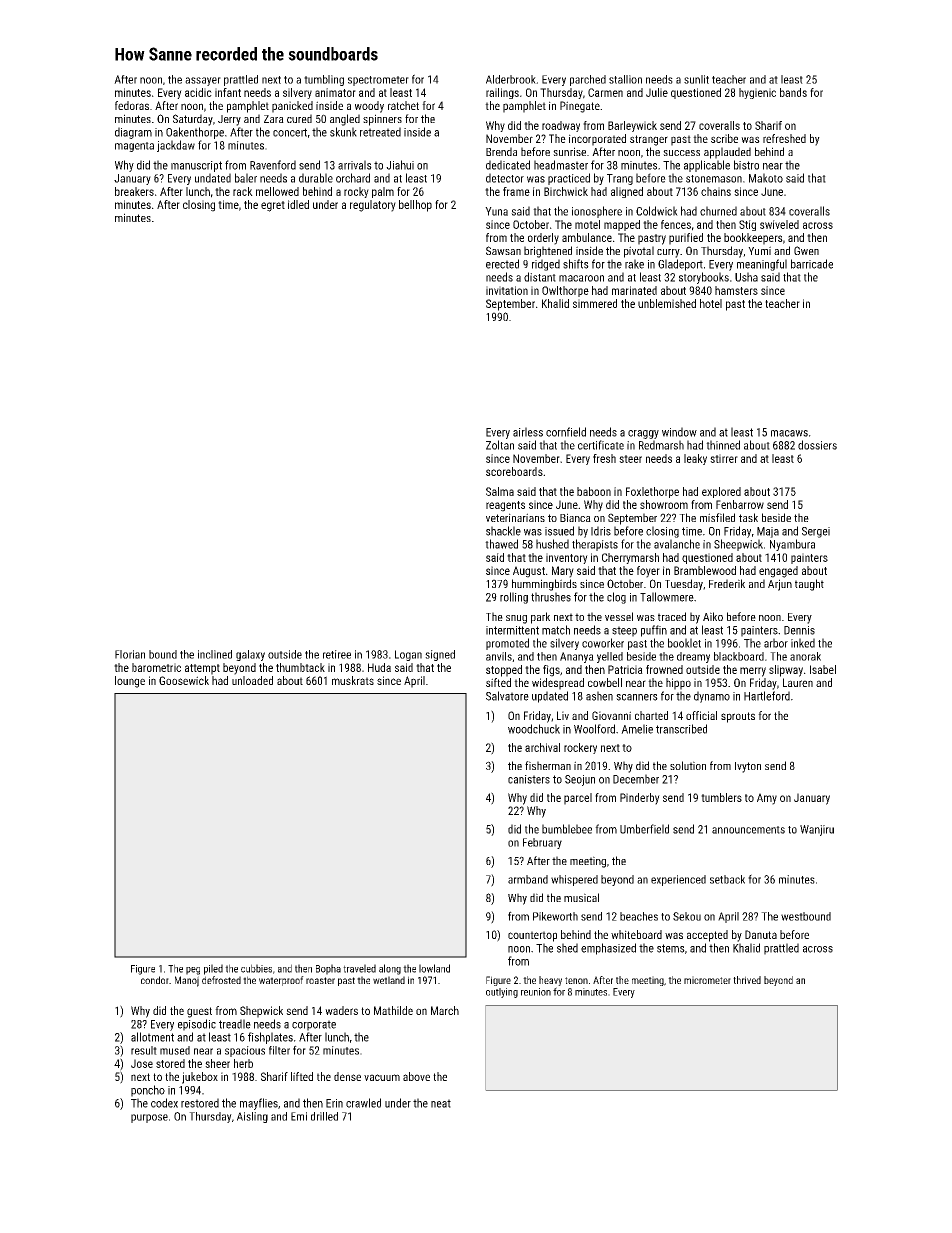  What do you see at coordinates (500, 445) in the document?
I see `Zoltan` at bounding box center [500, 445].
